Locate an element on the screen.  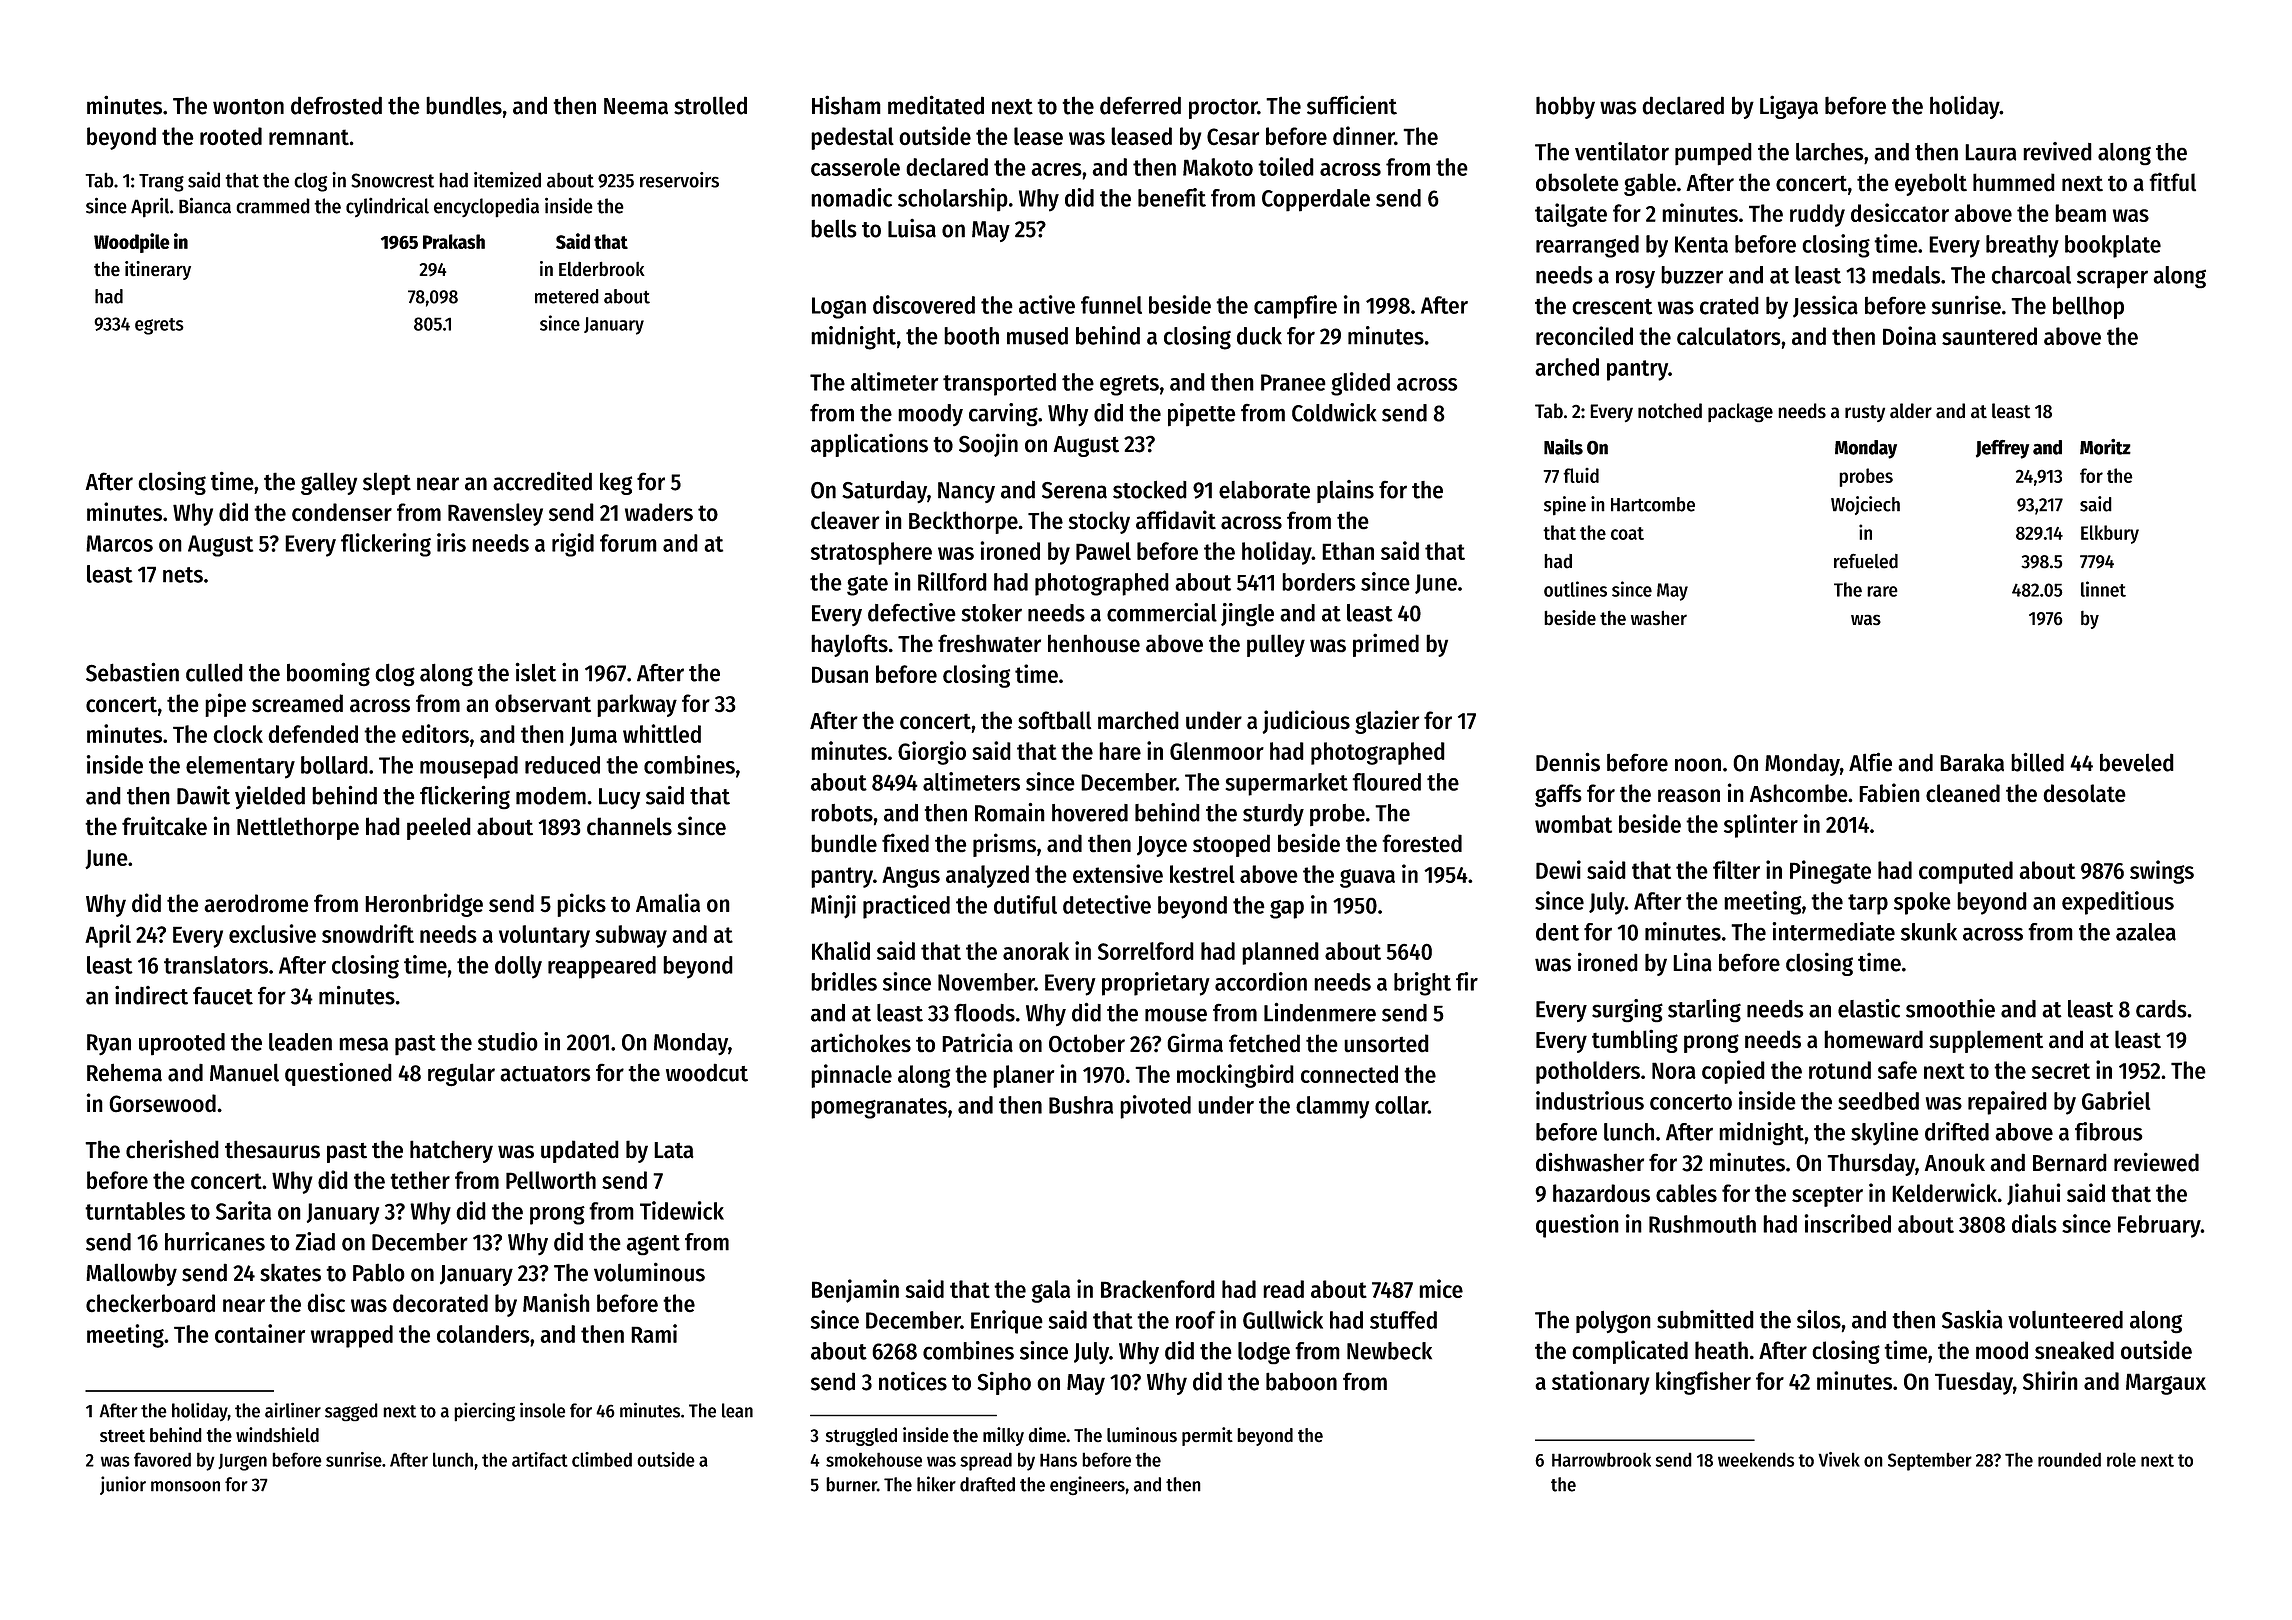
reduced is located at coordinates (562, 765).
